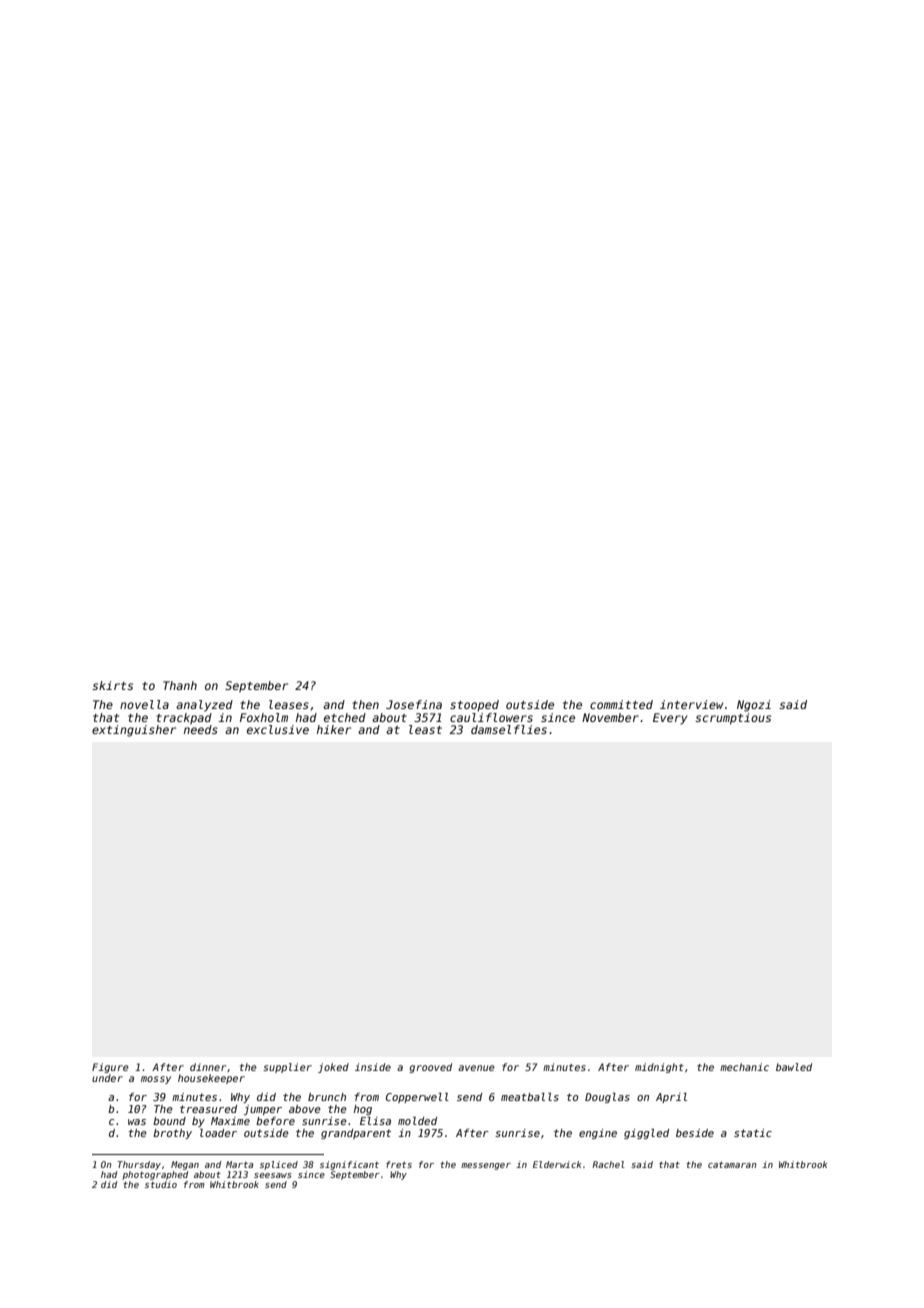 This screenshot has height=1308, width=924. What do you see at coordinates (794, 1067) in the screenshot?
I see `bawled` at bounding box center [794, 1067].
